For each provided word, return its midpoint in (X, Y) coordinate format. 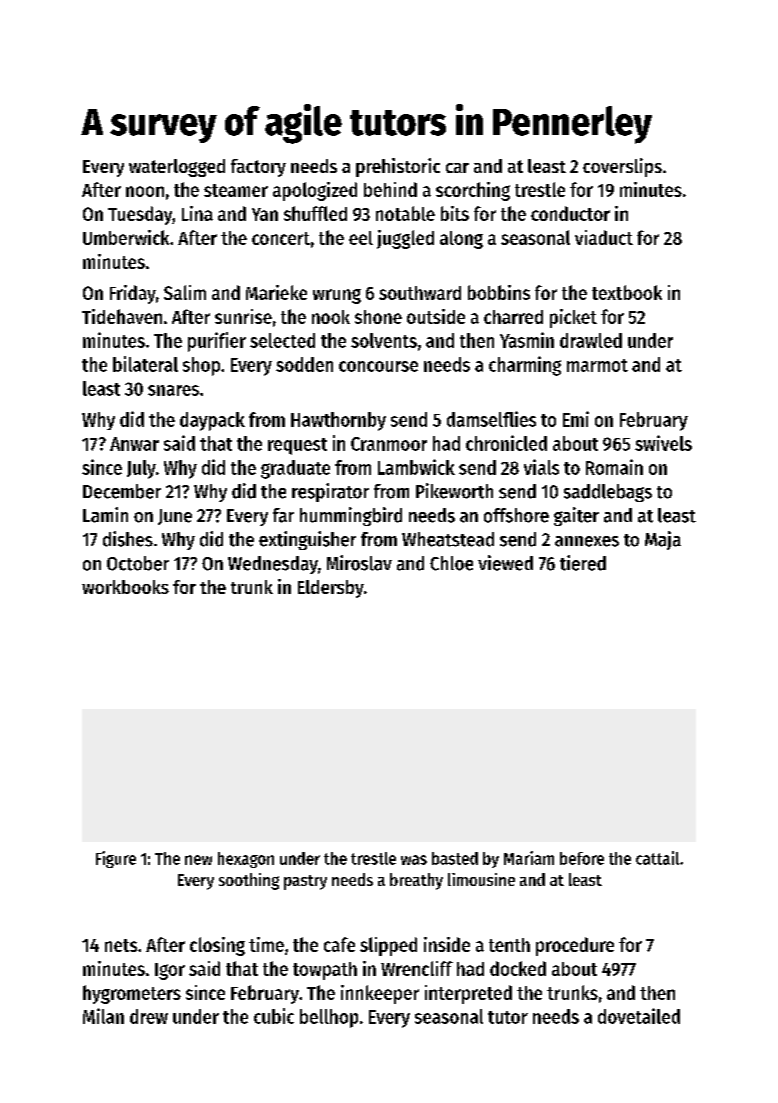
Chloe (451, 563)
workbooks (125, 587)
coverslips (622, 167)
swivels (663, 443)
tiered (583, 563)
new (198, 860)
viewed (505, 563)
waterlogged (177, 168)
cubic (274, 1016)
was (414, 860)
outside (436, 316)
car (457, 168)
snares (173, 390)
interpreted (468, 994)
